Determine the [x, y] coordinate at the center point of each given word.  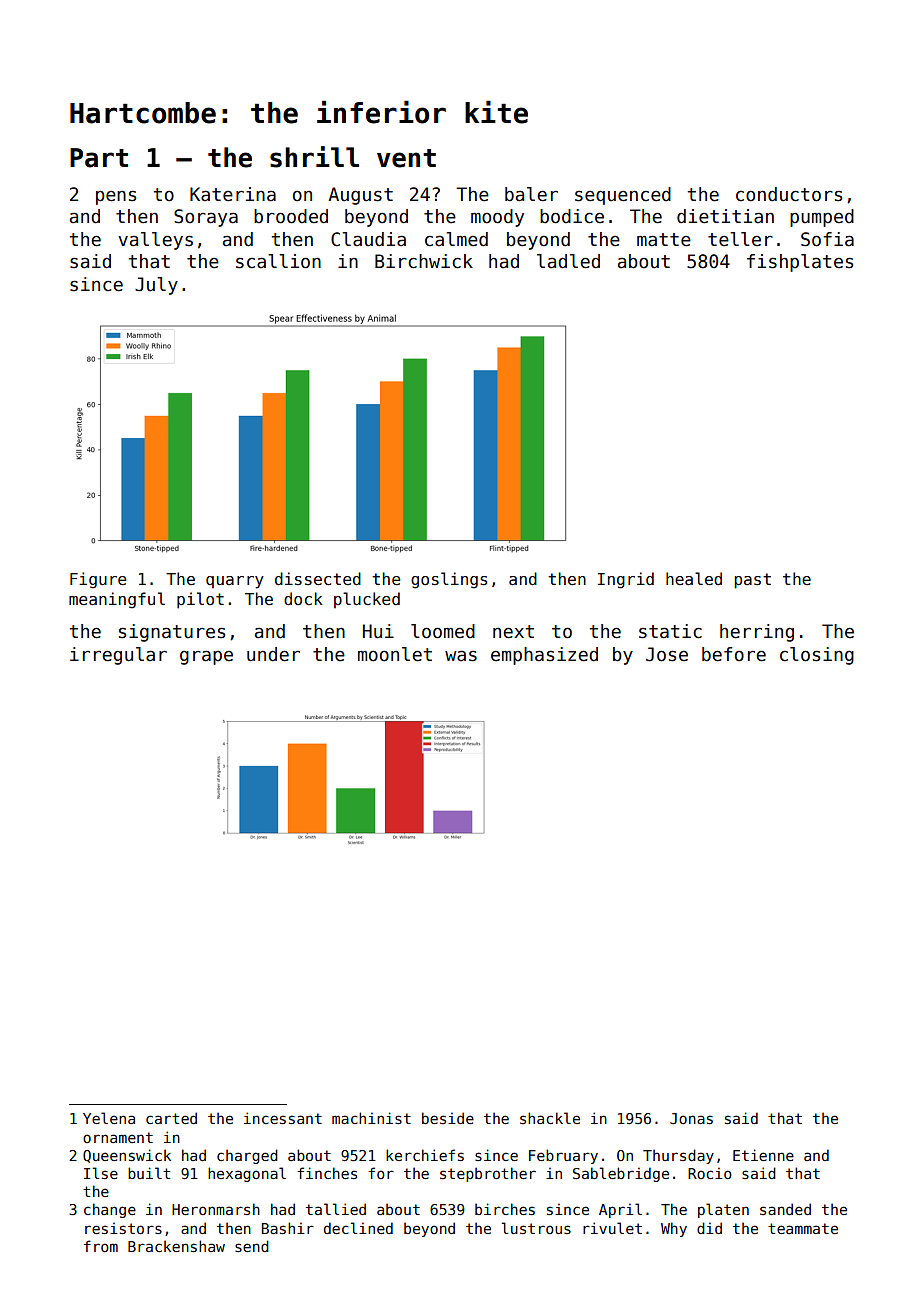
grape [206, 657]
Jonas [691, 1118]
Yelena [109, 1118]
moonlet [395, 654]
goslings [449, 580]
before [734, 654]
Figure [98, 580]
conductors [789, 194]
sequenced [623, 196]
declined [358, 1228]
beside [448, 1118]
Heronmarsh [216, 1209]
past [752, 581]
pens [116, 197]
